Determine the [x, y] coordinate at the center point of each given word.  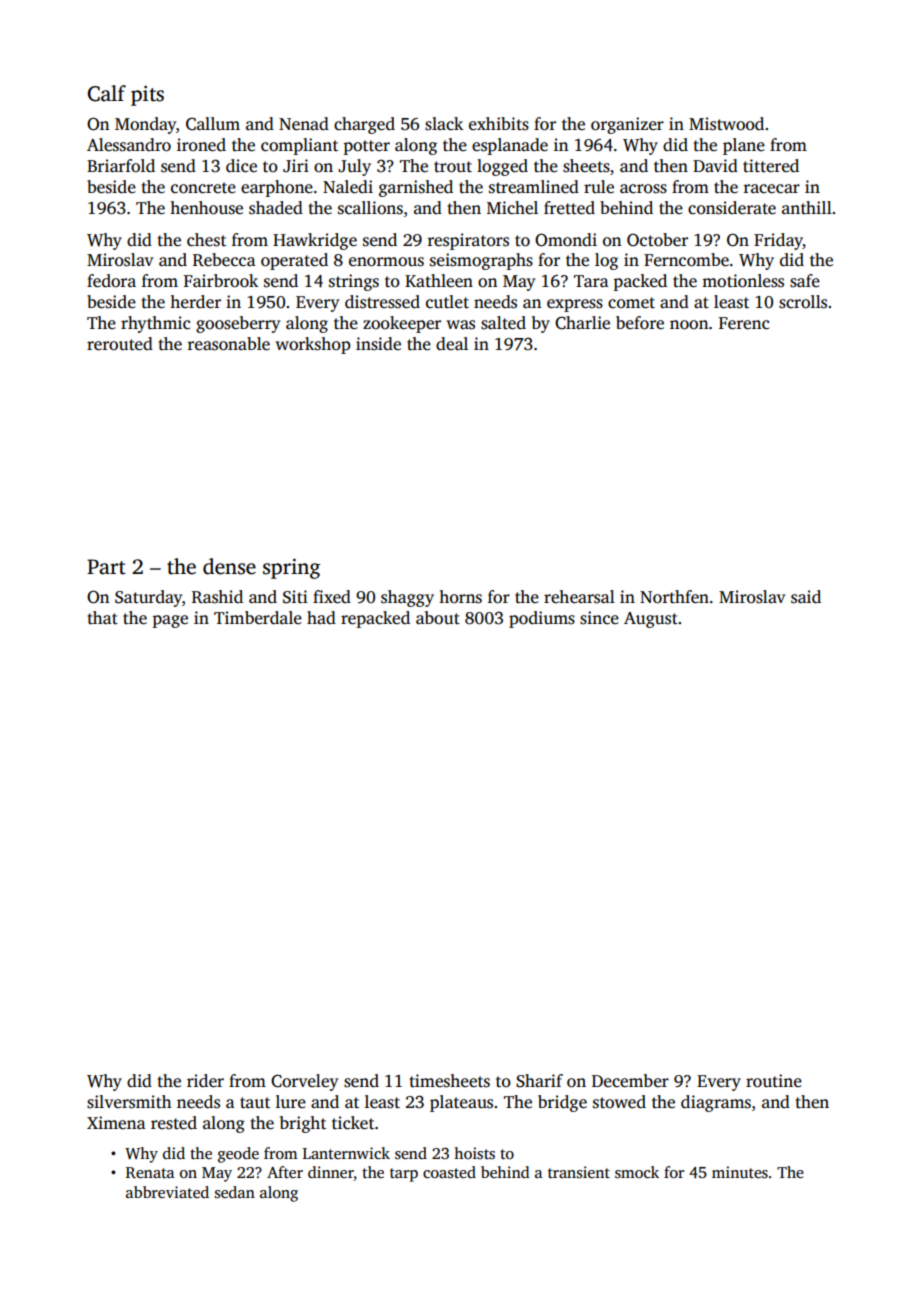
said [806, 597]
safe [805, 281]
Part [106, 567]
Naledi [348, 187]
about [438, 618]
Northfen [674, 597]
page [170, 621]
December [630, 1081]
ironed [201, 145]
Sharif [539, 1081]
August [651, 620]
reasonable [229, 344]
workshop [312, 345]
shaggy [407, 598]
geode [238, 1155]
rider [205, 1081]
